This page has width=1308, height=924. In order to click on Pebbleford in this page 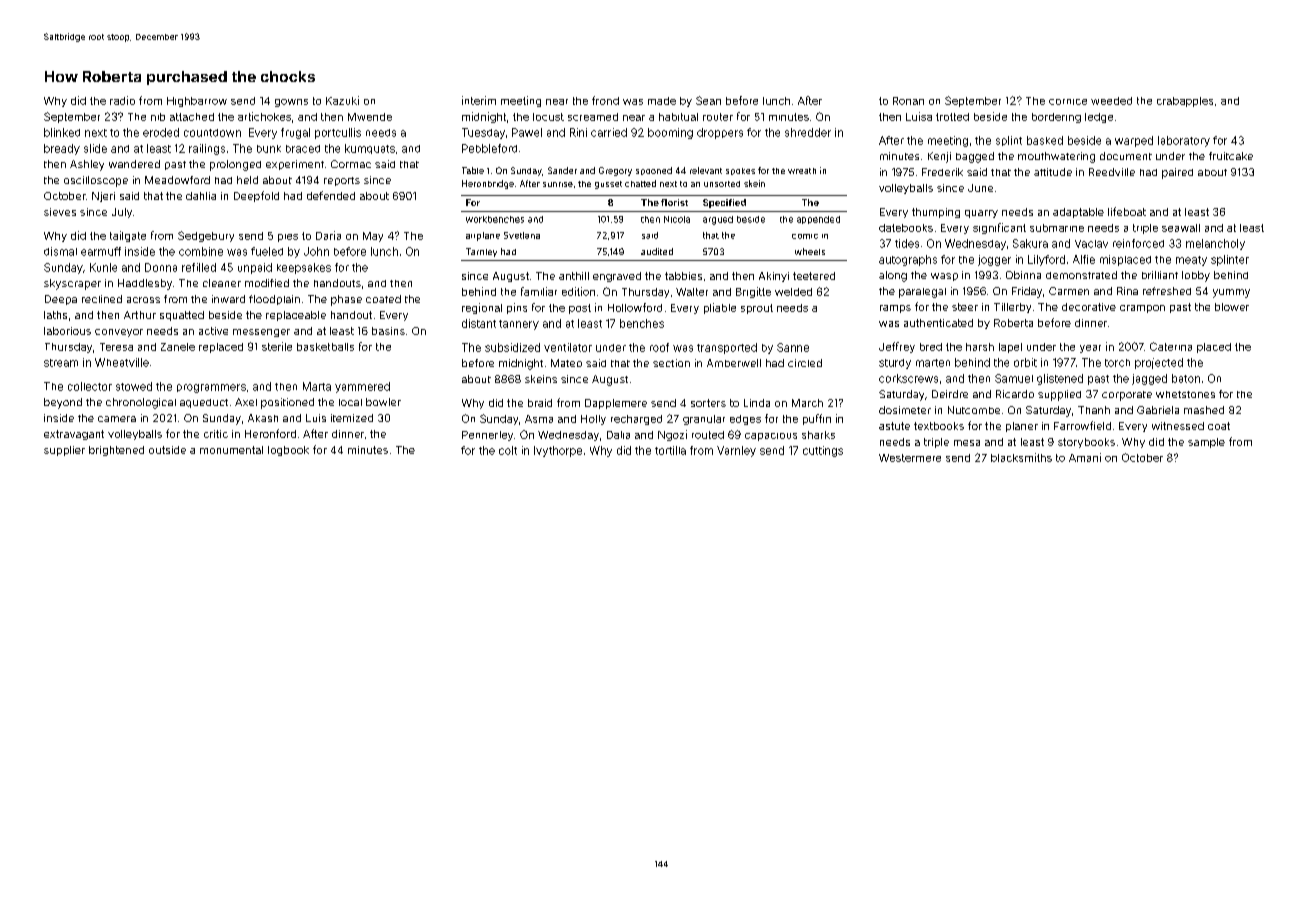, I will do `click(489, 148)`.
